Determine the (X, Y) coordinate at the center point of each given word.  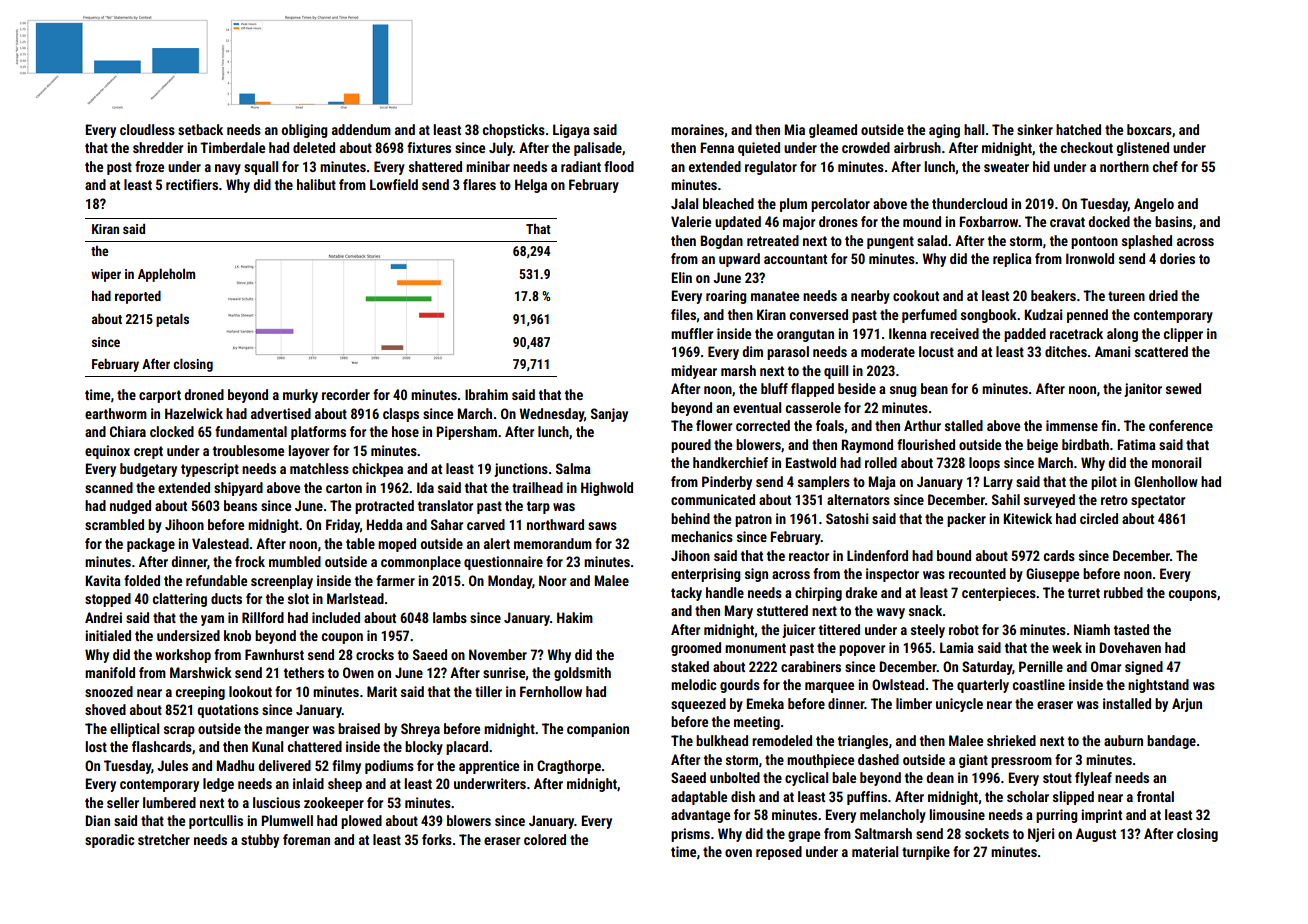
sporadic (109, 841)
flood (619, 166)
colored (545, 839)
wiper (106, 275)
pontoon (1094, 242)
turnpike (926, 853)
